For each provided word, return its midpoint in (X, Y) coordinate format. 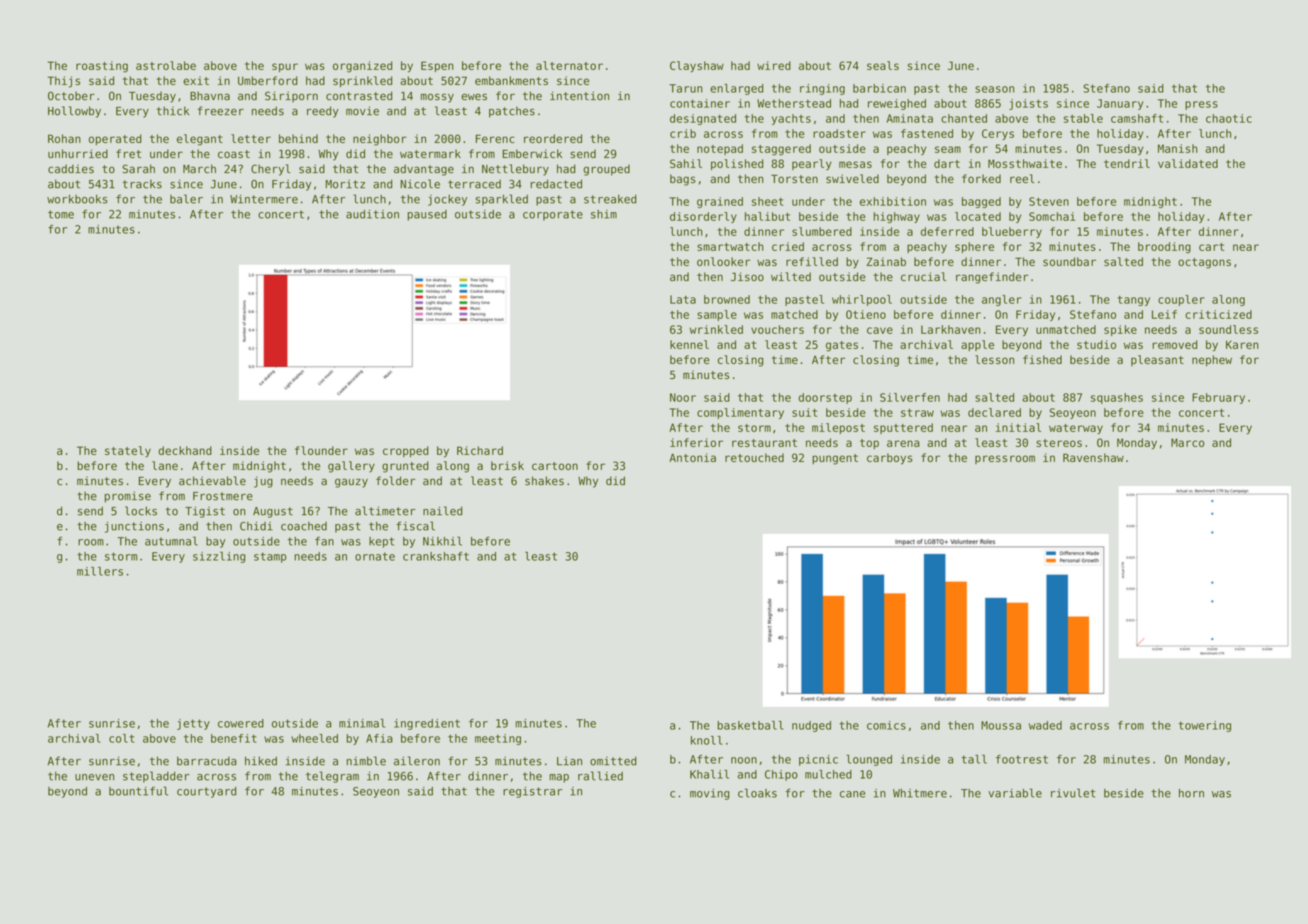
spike (1120, 330)
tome (61, 214)
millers (100, 571)
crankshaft (436, 556)
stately (128, 452)
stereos (1059, 443)
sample (717, 315)
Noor (683, 397)
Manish (1178, 148)
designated (703, 119)
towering (1204, 726)
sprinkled (362, 81)
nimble (366, 761)
